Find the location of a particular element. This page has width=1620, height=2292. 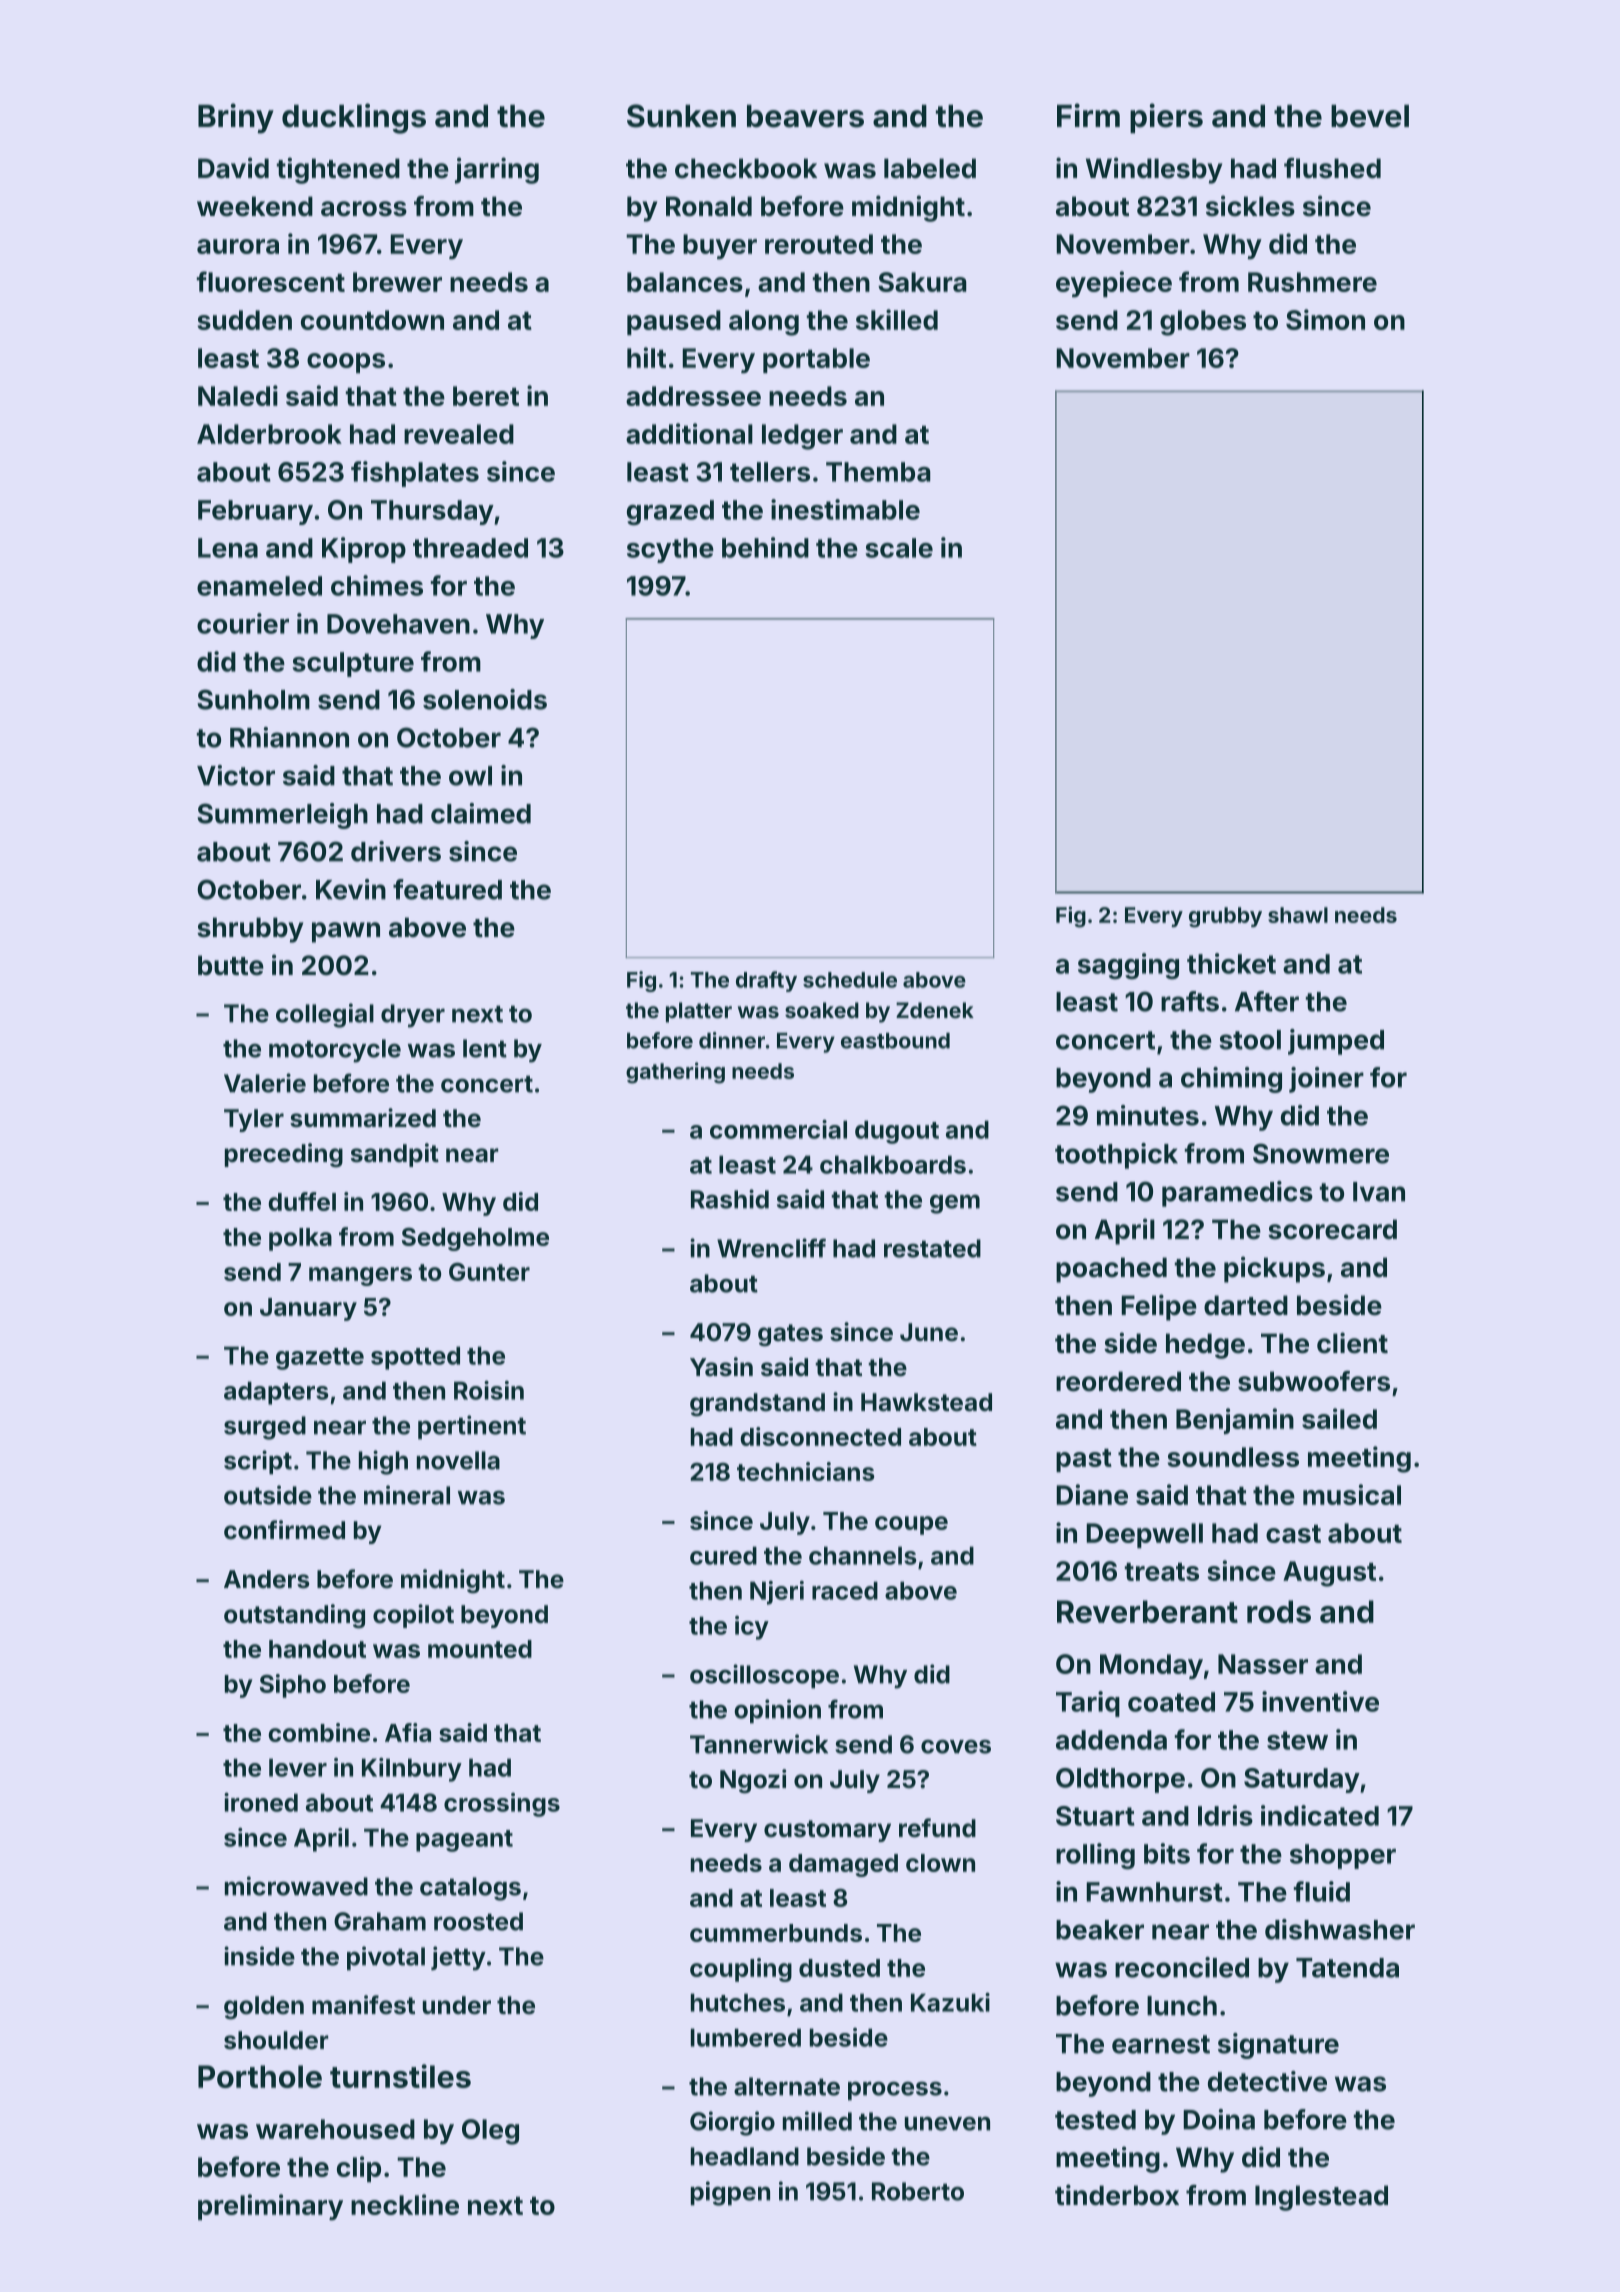

globes is located at coordinates (1203, 323).
